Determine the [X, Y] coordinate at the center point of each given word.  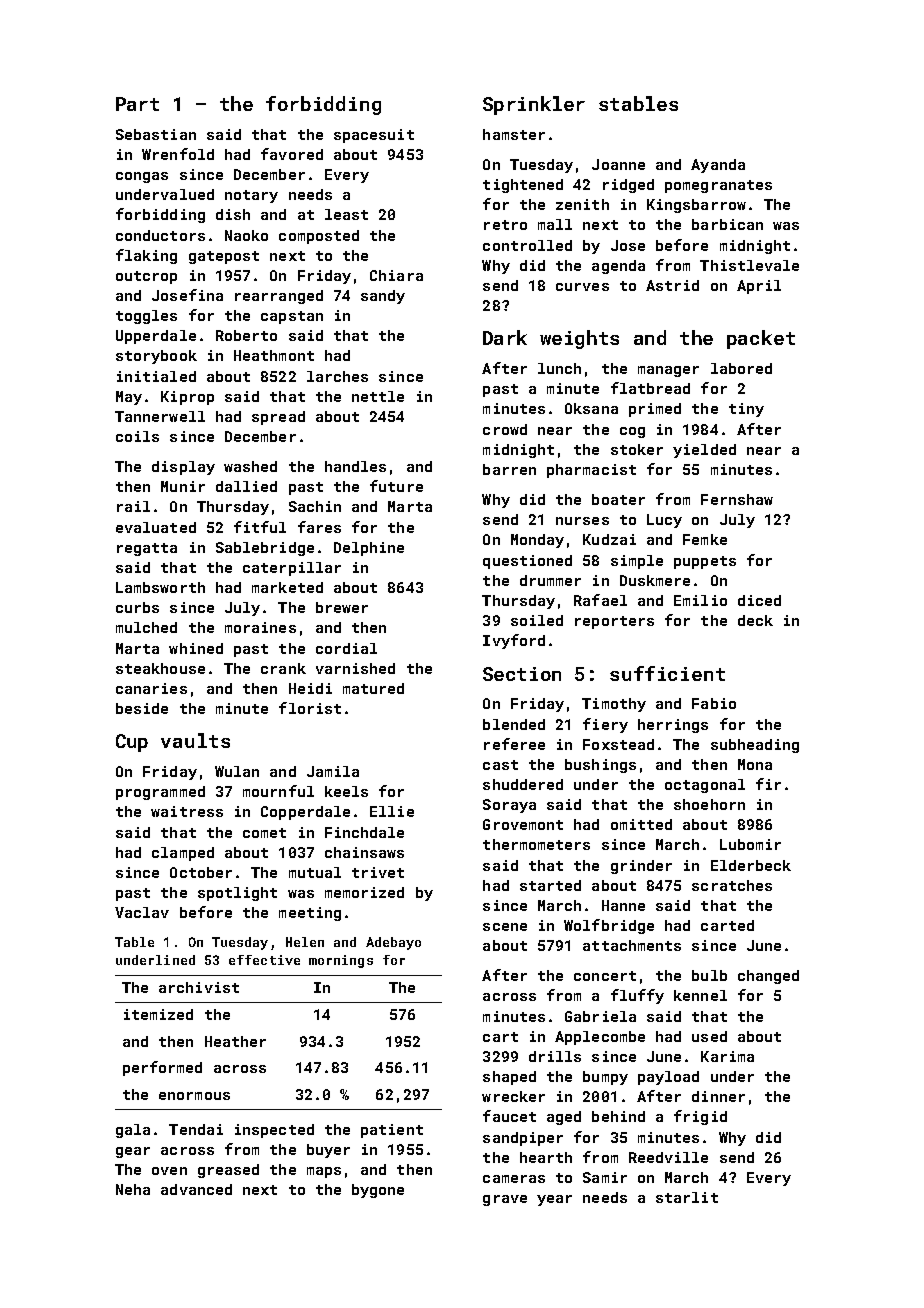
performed [162, 1068]
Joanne [618, 164]
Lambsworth [160, 587]
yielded [704, 451]
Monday [537, 541]
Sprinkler [534, 105]
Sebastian [156, 134]
